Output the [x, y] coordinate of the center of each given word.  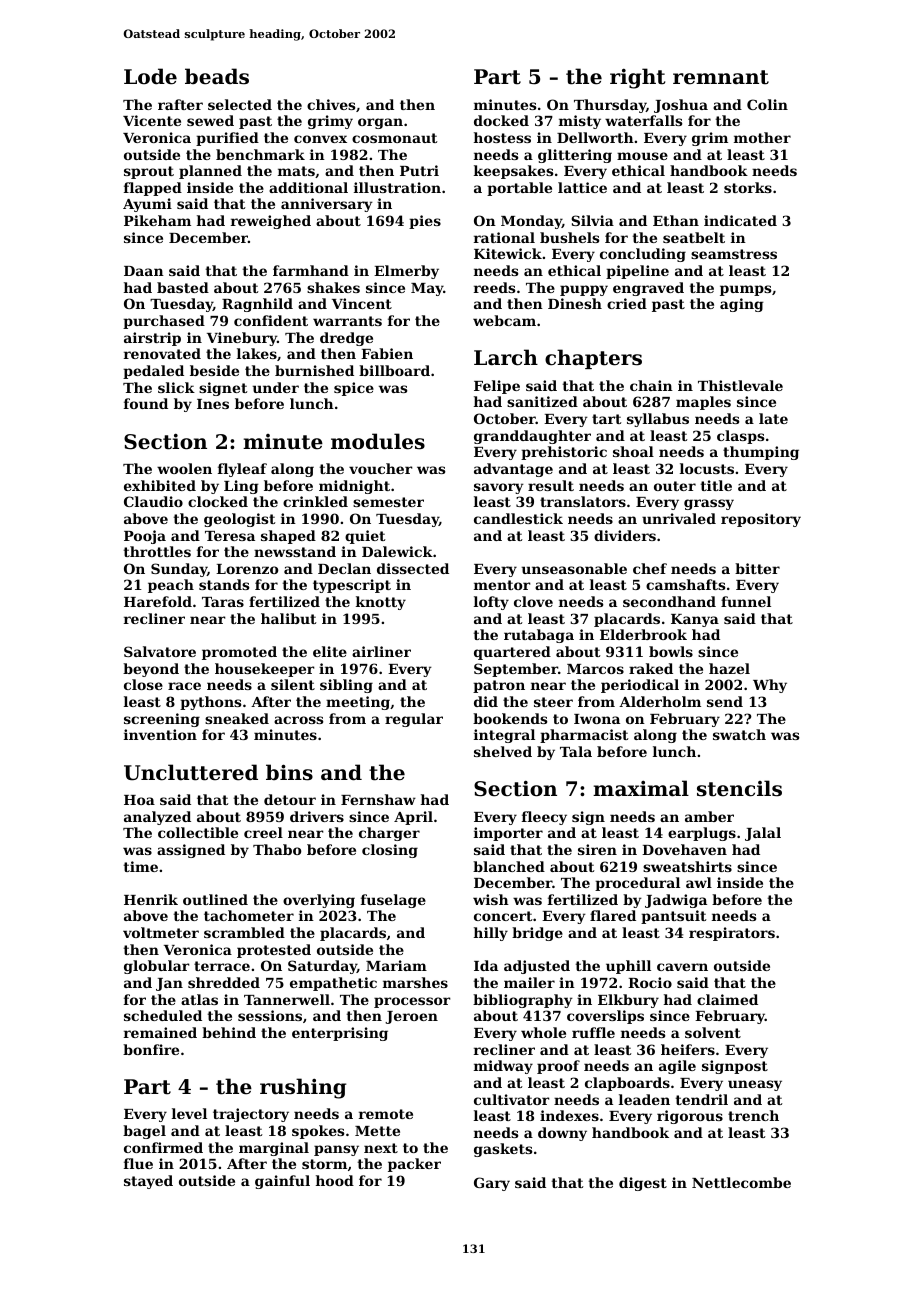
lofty [491, 603]
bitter [757, 568]
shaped [288, 537]
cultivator [512, 1099]
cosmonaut [394, 138]
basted [183, 287]
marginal [274, 1149]
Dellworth [595, 137]
